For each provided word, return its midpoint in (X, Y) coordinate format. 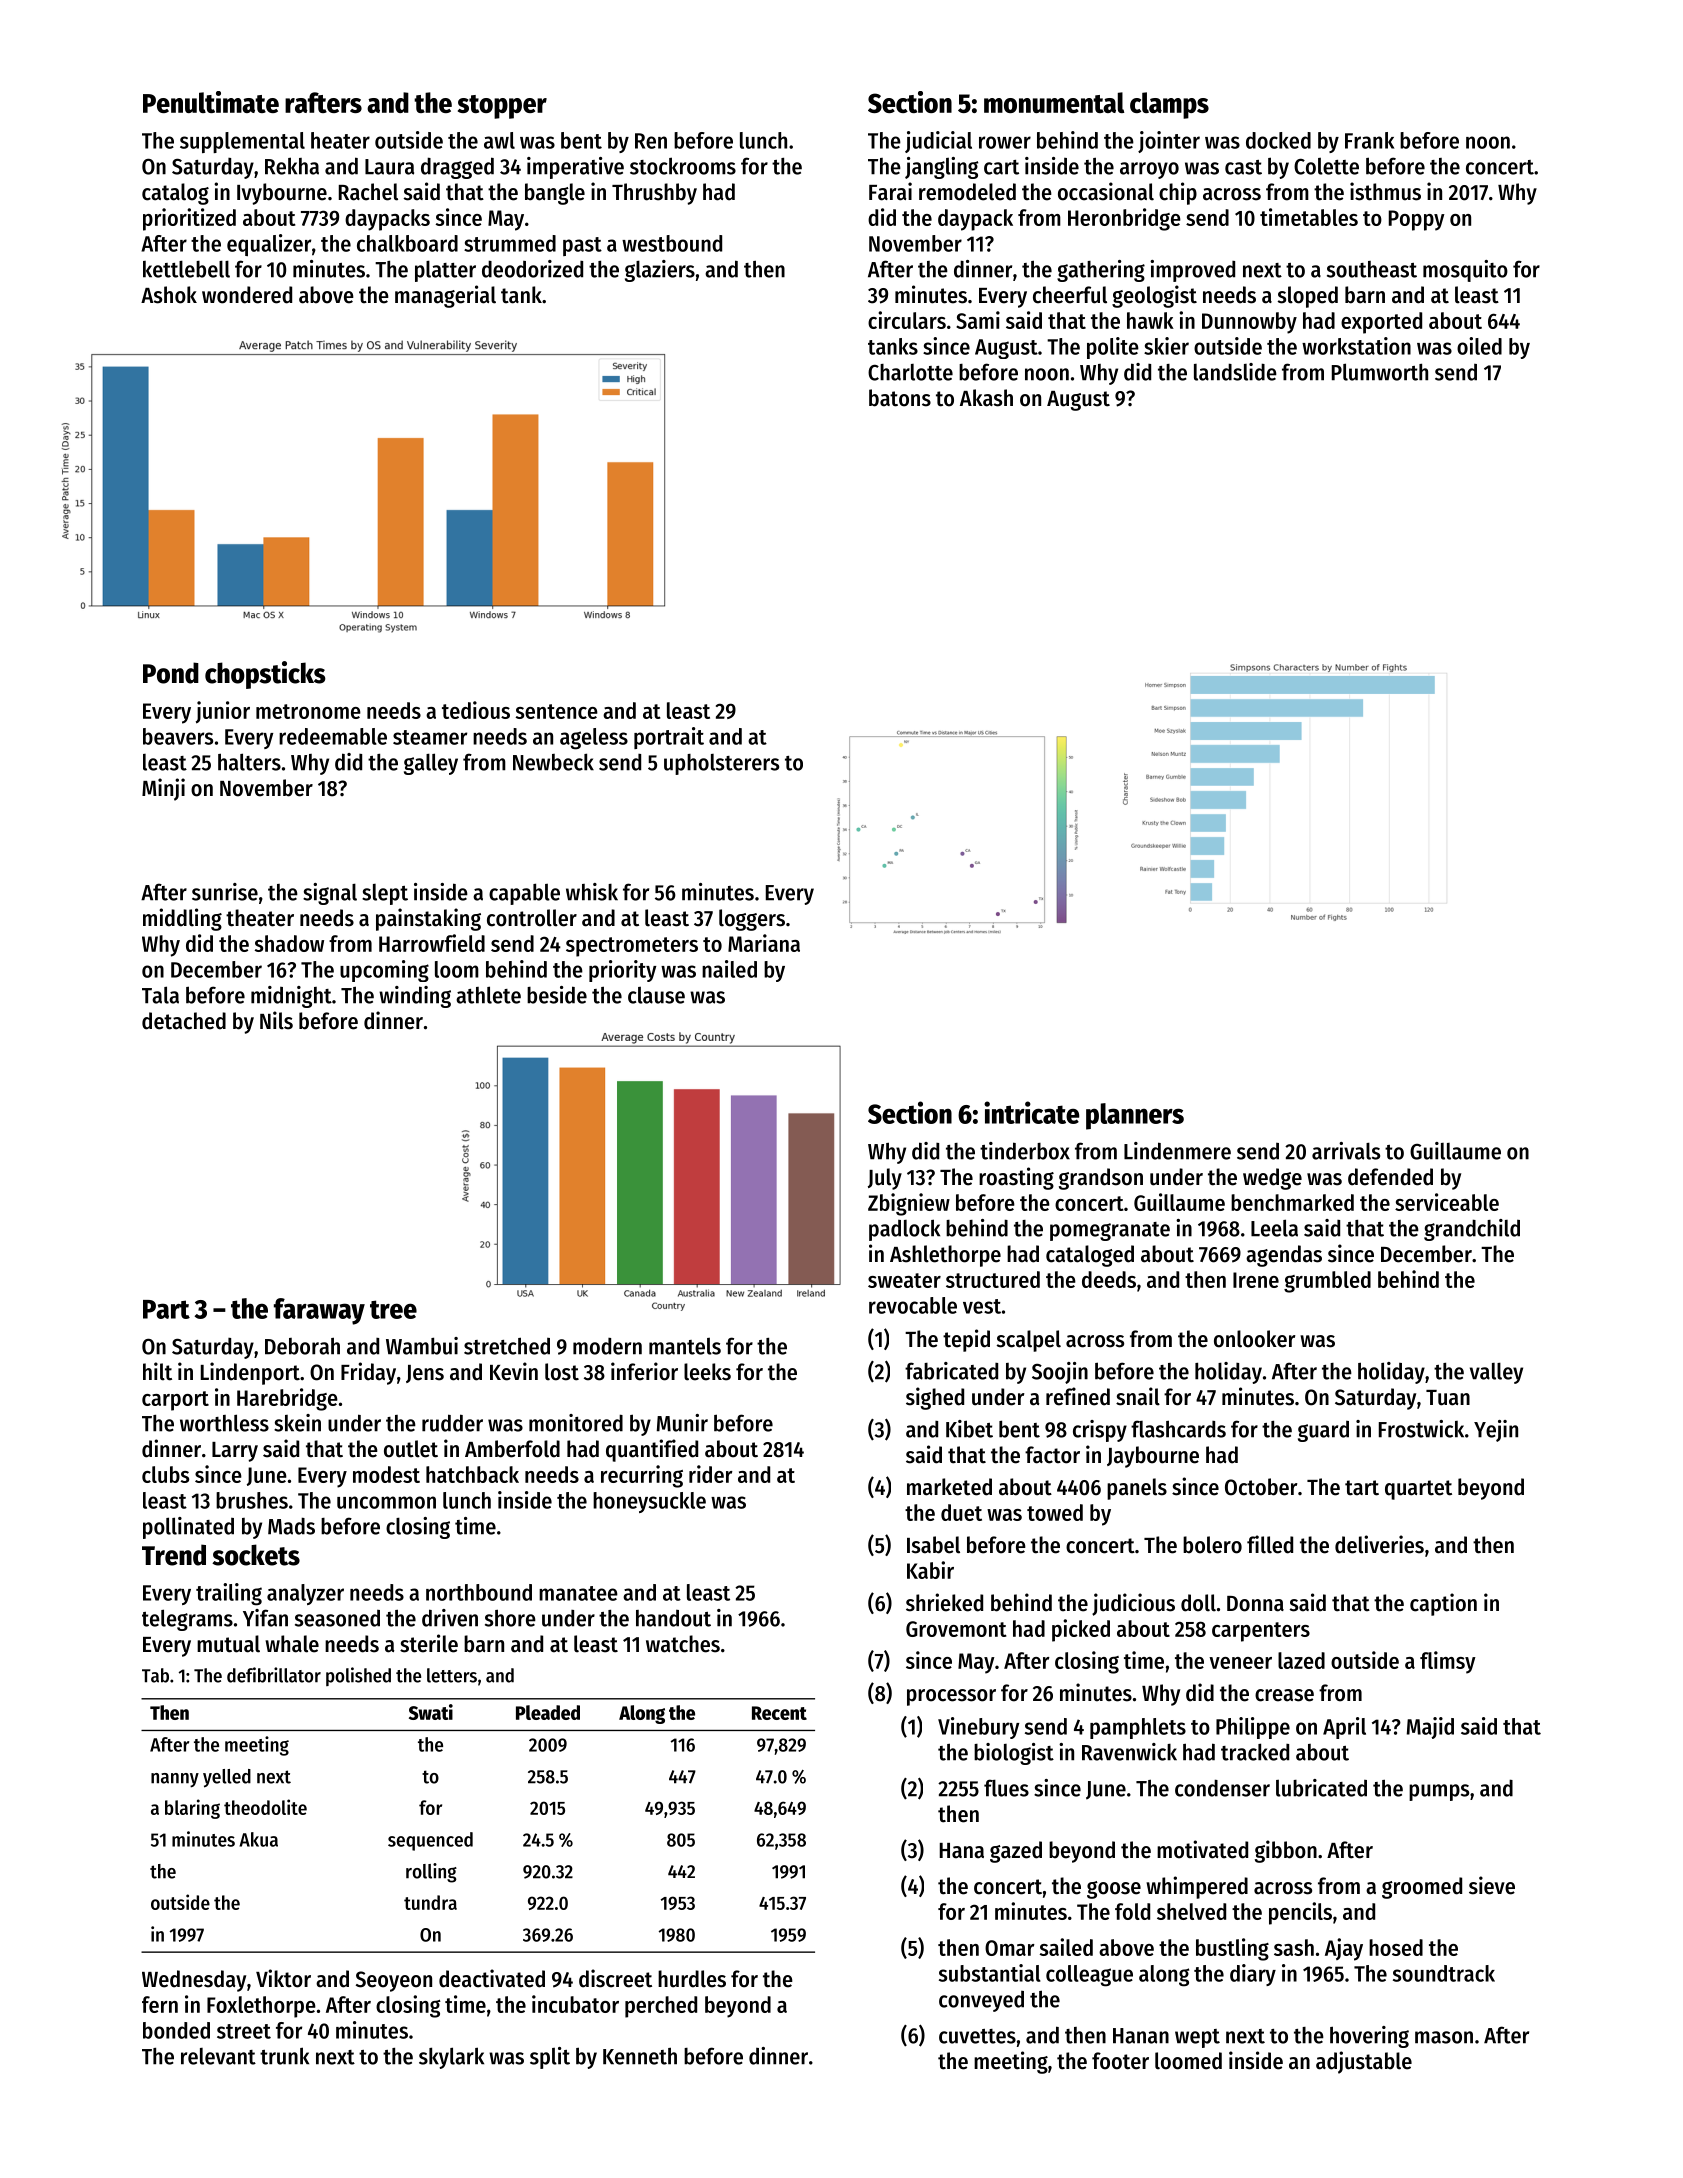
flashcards (1178, 1429)
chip (1178, 193)
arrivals (1346, 1151)
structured (993, 1279)
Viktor (283, 1978)
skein (297, 1423)
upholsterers (721, 764)
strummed (510, 243)
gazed (1016, 1852)
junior (223, 712)
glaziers (660, 271)
